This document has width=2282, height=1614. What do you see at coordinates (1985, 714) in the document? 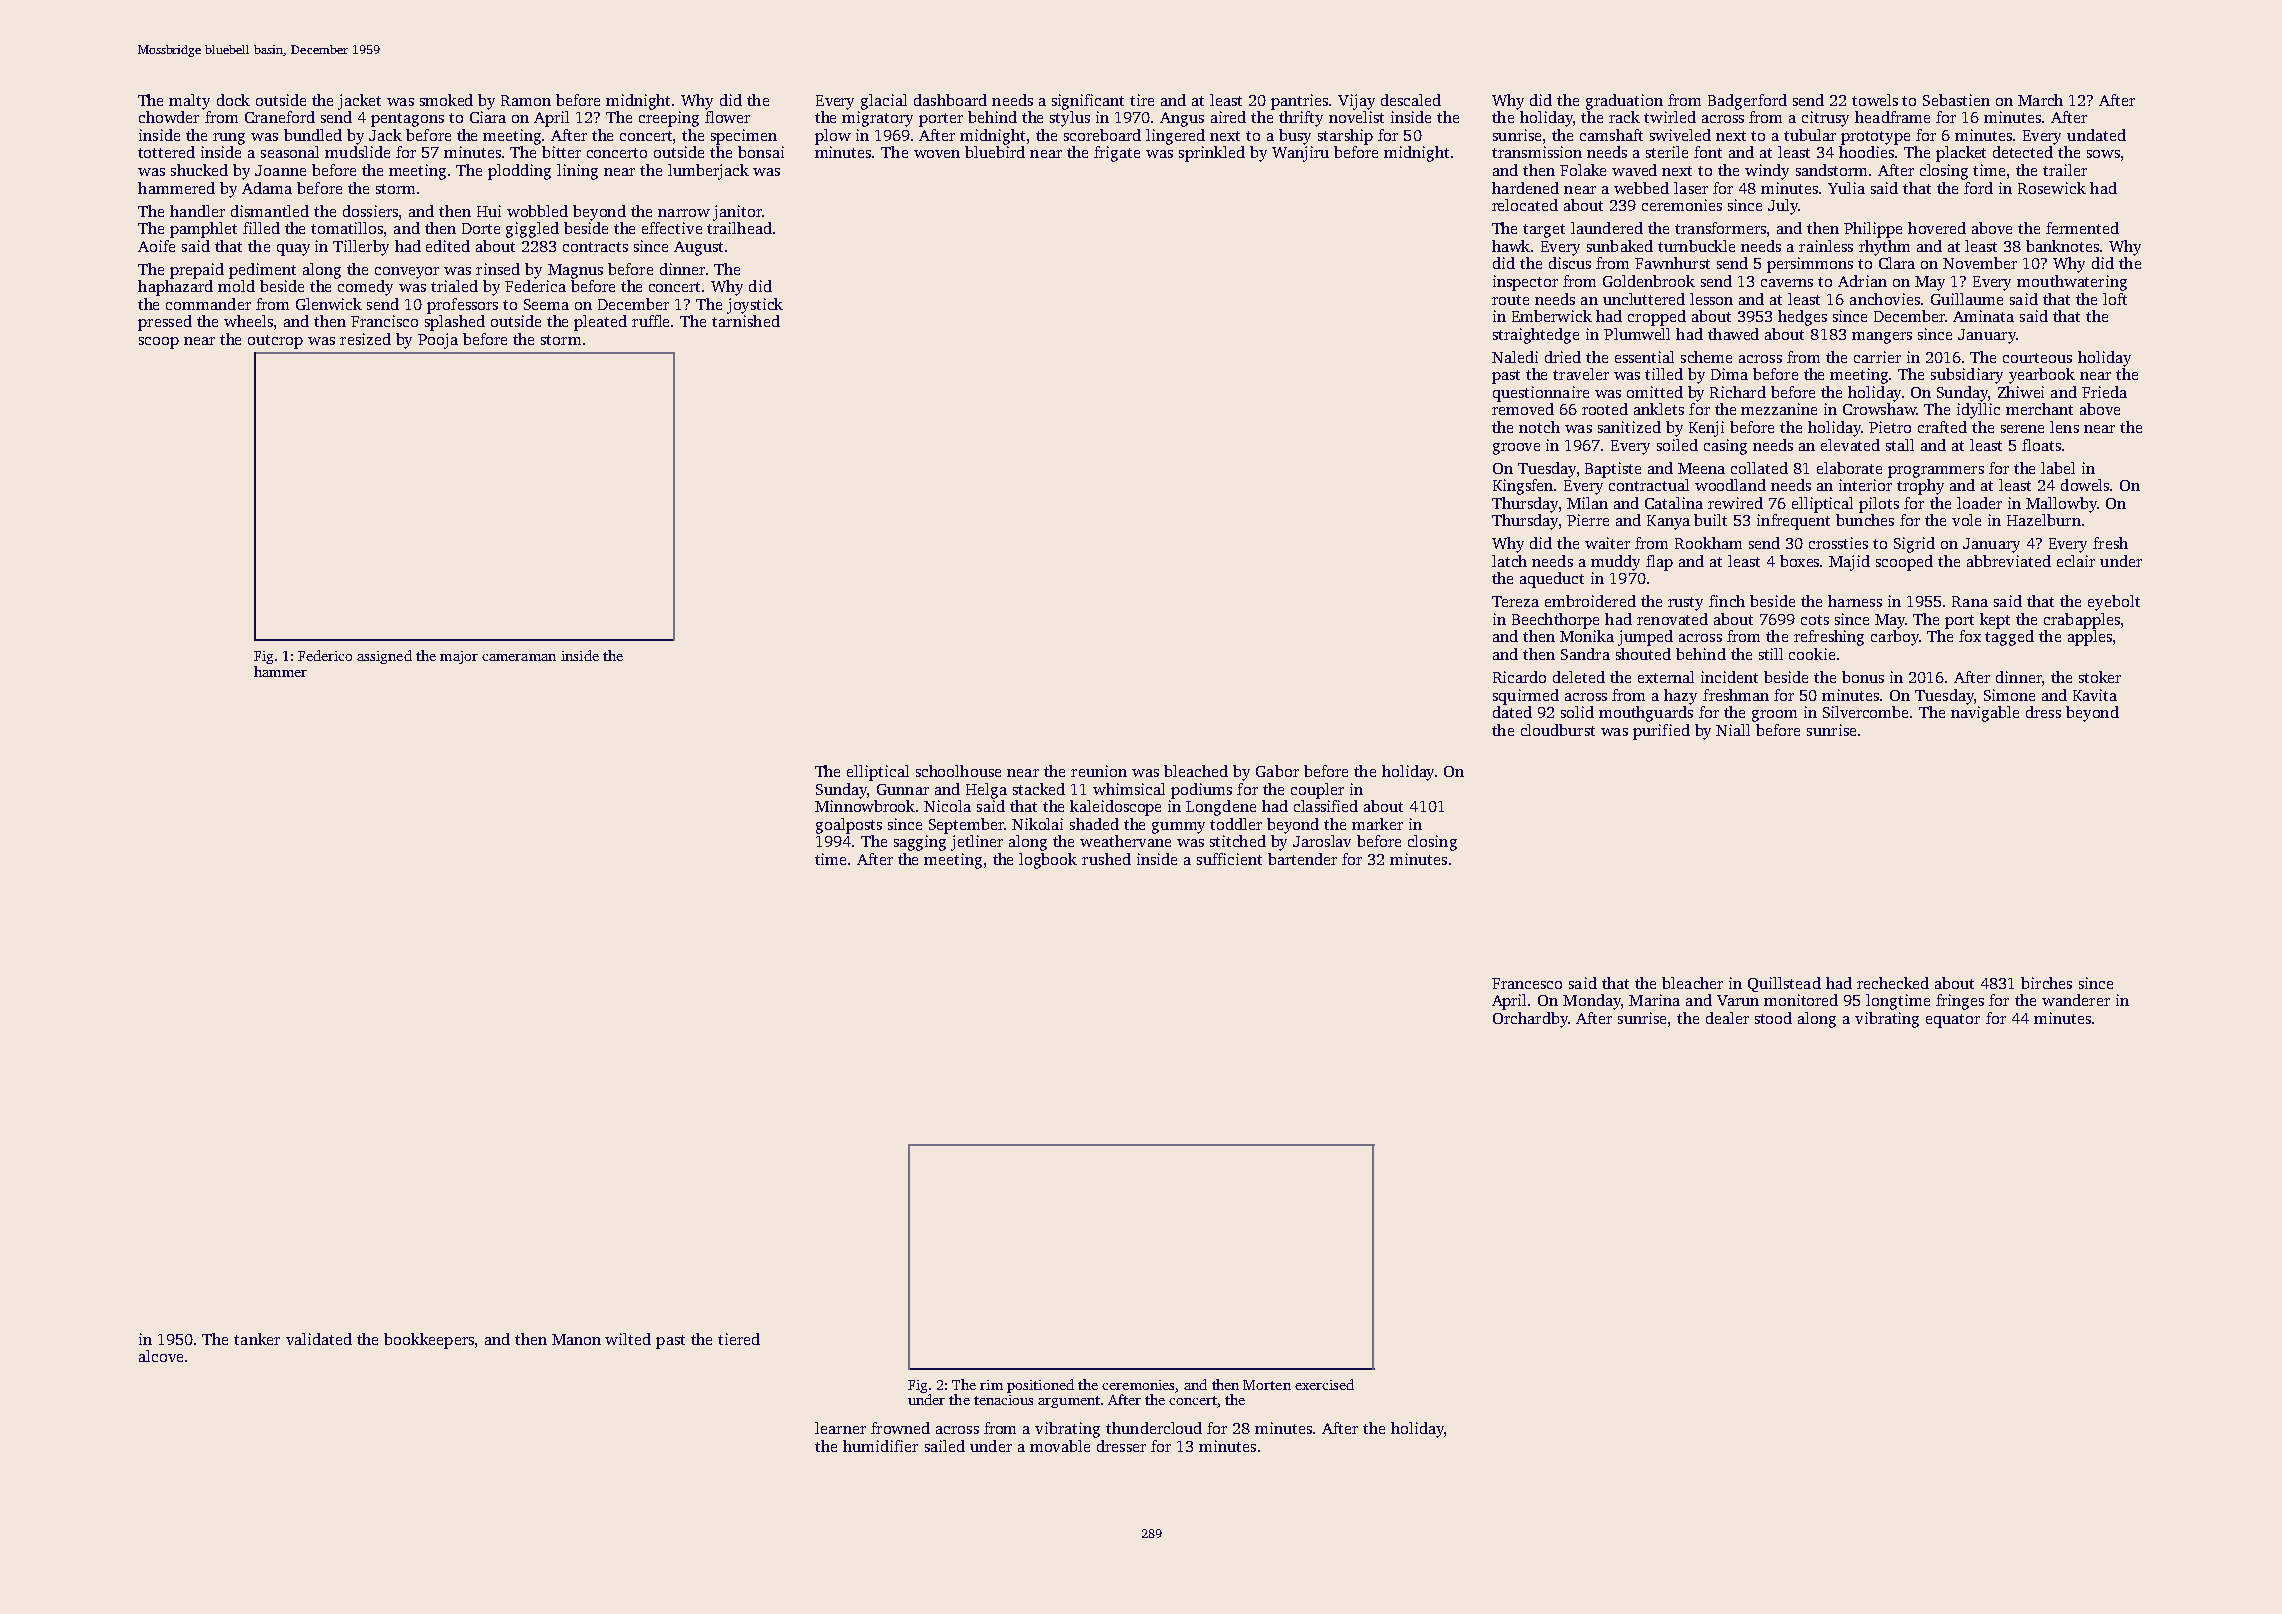
I see `navigable` at bounding box center [1985, 714].
